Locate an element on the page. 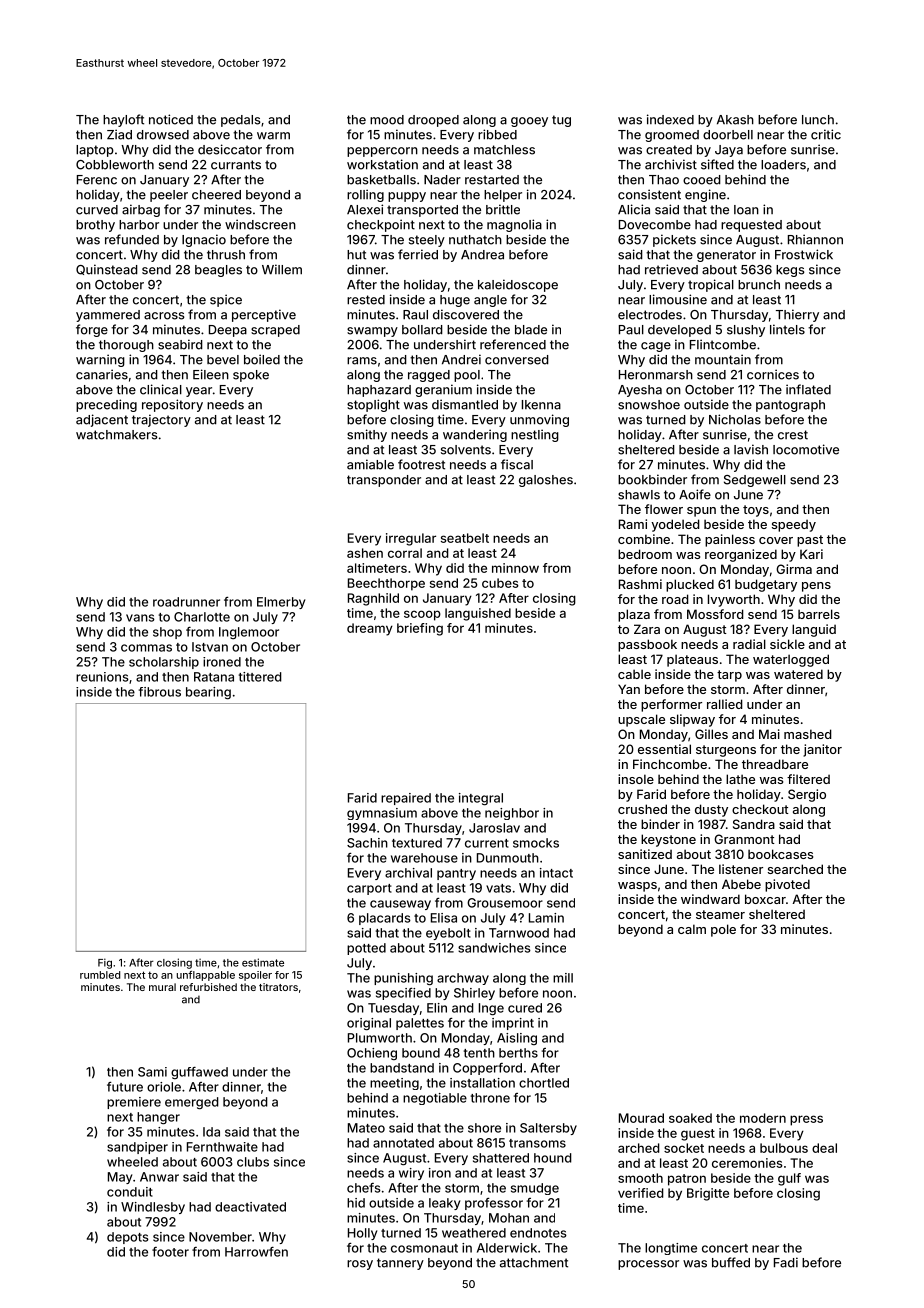  vans is located at coordinates (140, 618).
